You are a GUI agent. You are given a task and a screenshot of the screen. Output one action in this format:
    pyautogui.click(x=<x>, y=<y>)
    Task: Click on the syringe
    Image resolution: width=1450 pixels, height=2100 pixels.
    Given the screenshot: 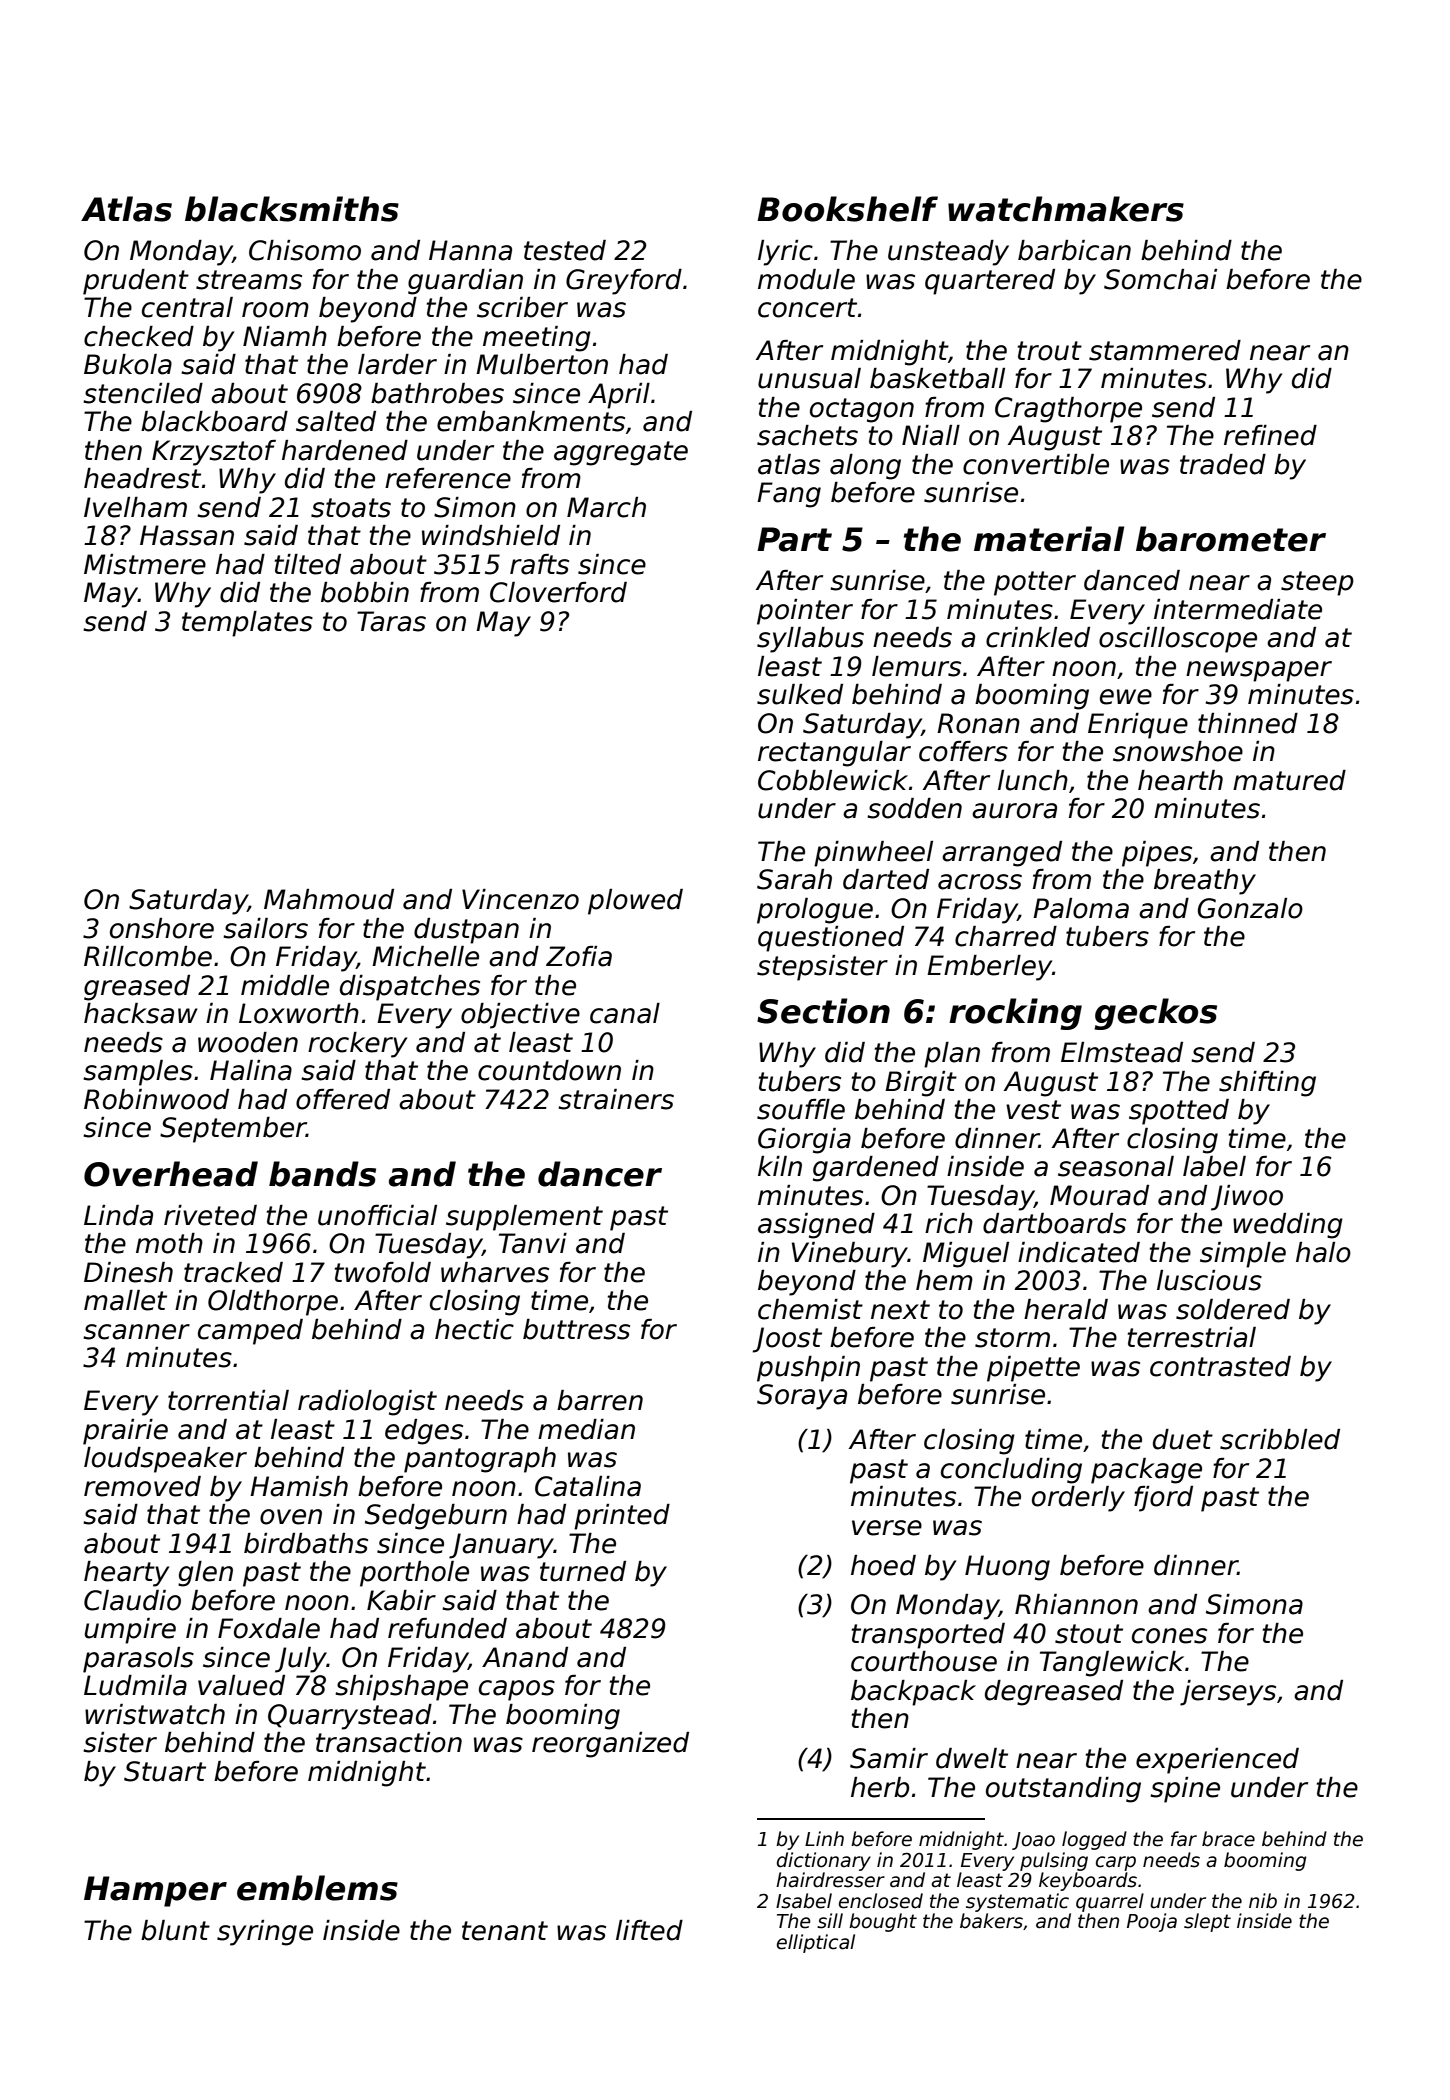 What is the action you would take?
    pyautogui.click(x=265, y=1933)
